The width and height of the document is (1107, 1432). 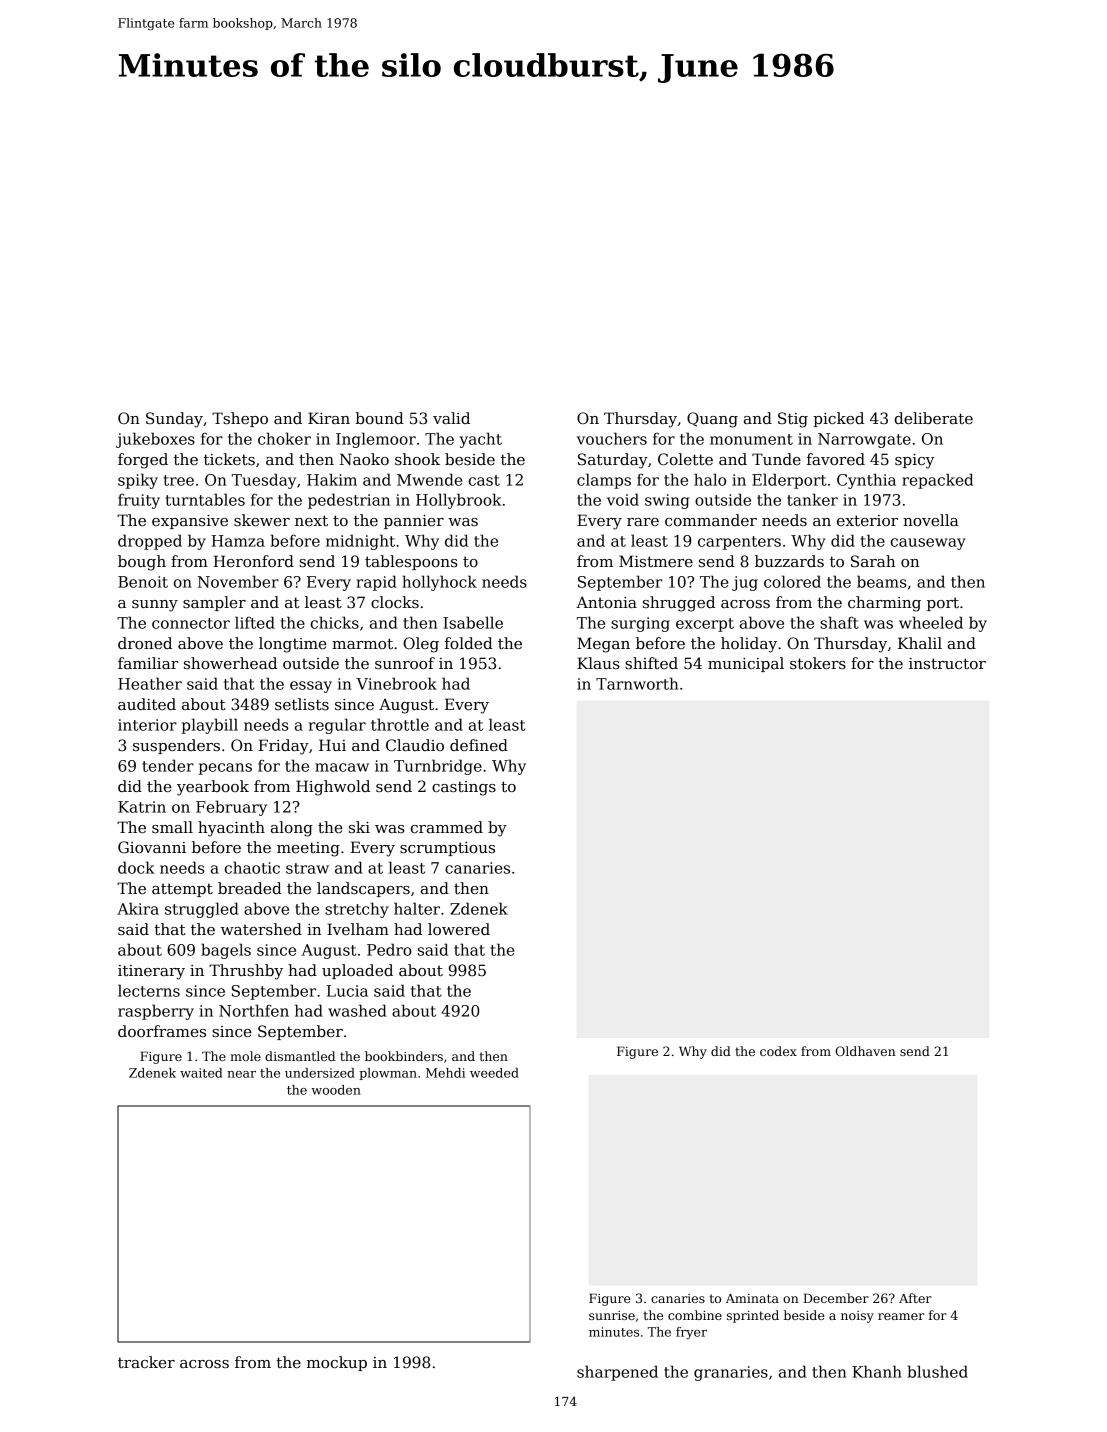 What do you see at coordinates (459, 929) in the document?
I see `lowered` at bounding box center [459, 929].
